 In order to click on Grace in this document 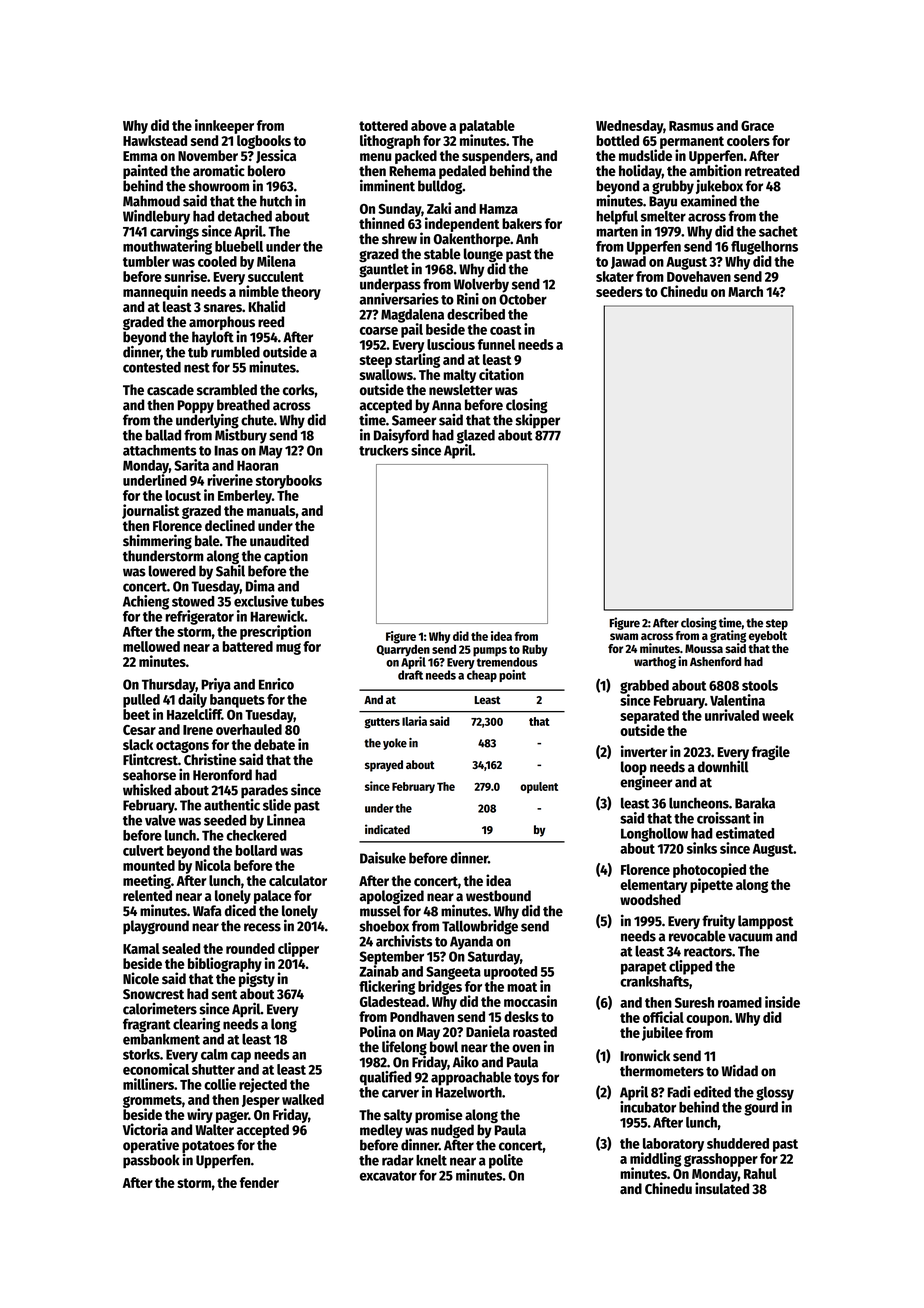, I will do `click(757, 126)`.
